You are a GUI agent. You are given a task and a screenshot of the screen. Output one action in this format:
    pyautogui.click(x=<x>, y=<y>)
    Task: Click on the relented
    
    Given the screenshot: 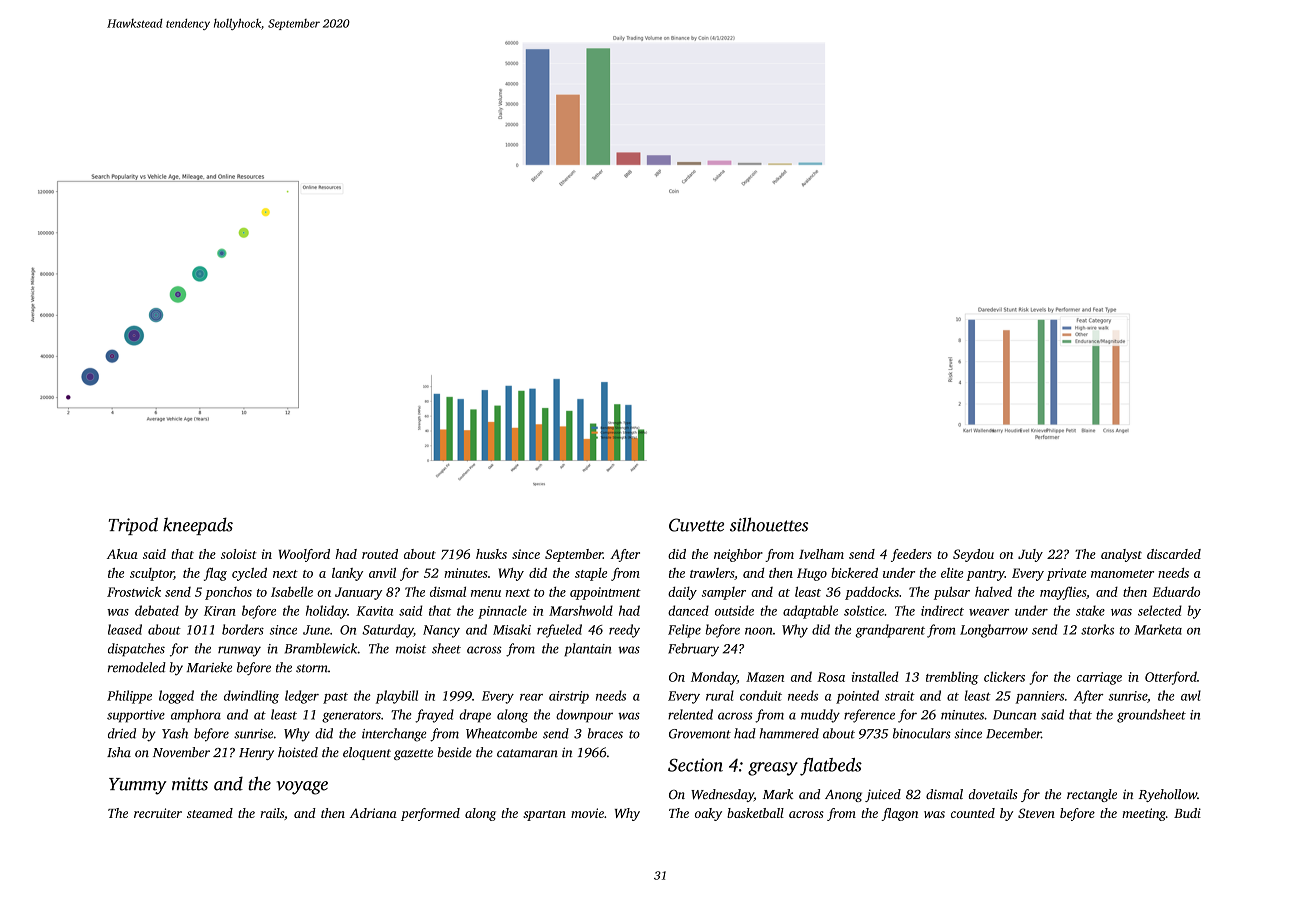 What is the action you would take?
    pyautogui.click(x=690, y=714)
